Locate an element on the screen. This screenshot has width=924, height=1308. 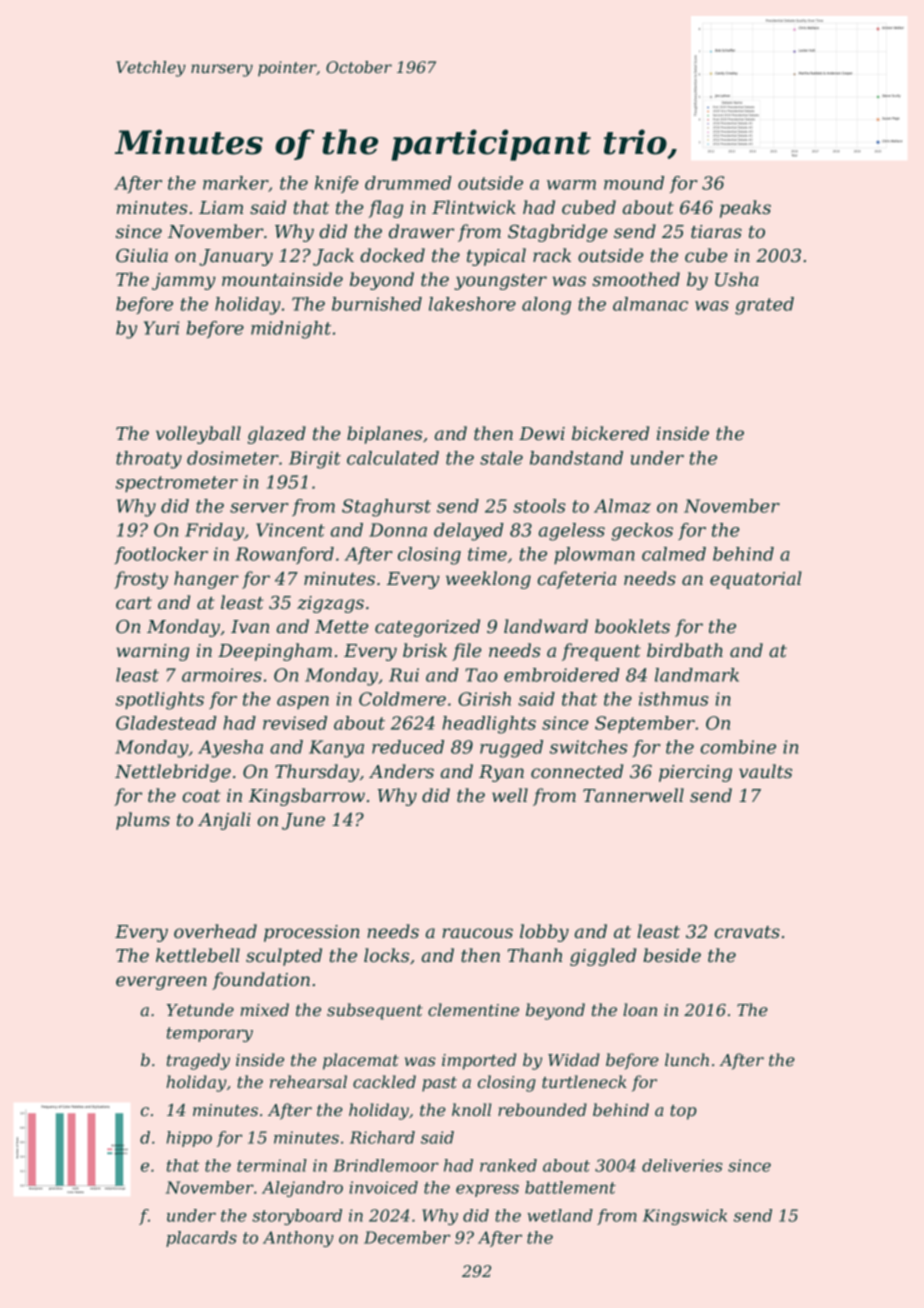
invoiced is located at coordinates (383, 1187).
